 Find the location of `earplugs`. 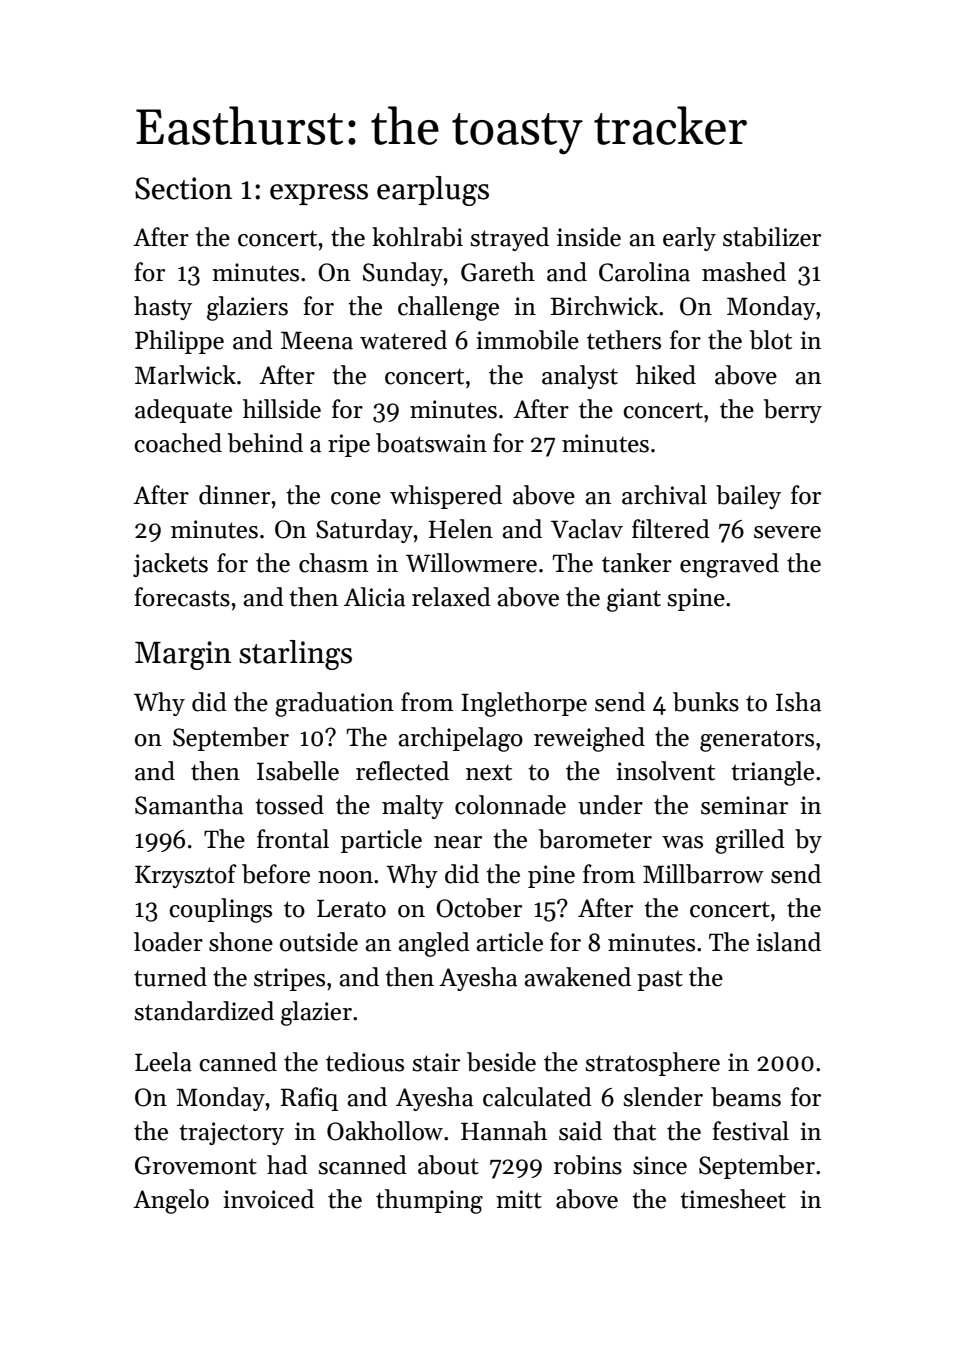

earplugs is located at coordinates (433, 191).
